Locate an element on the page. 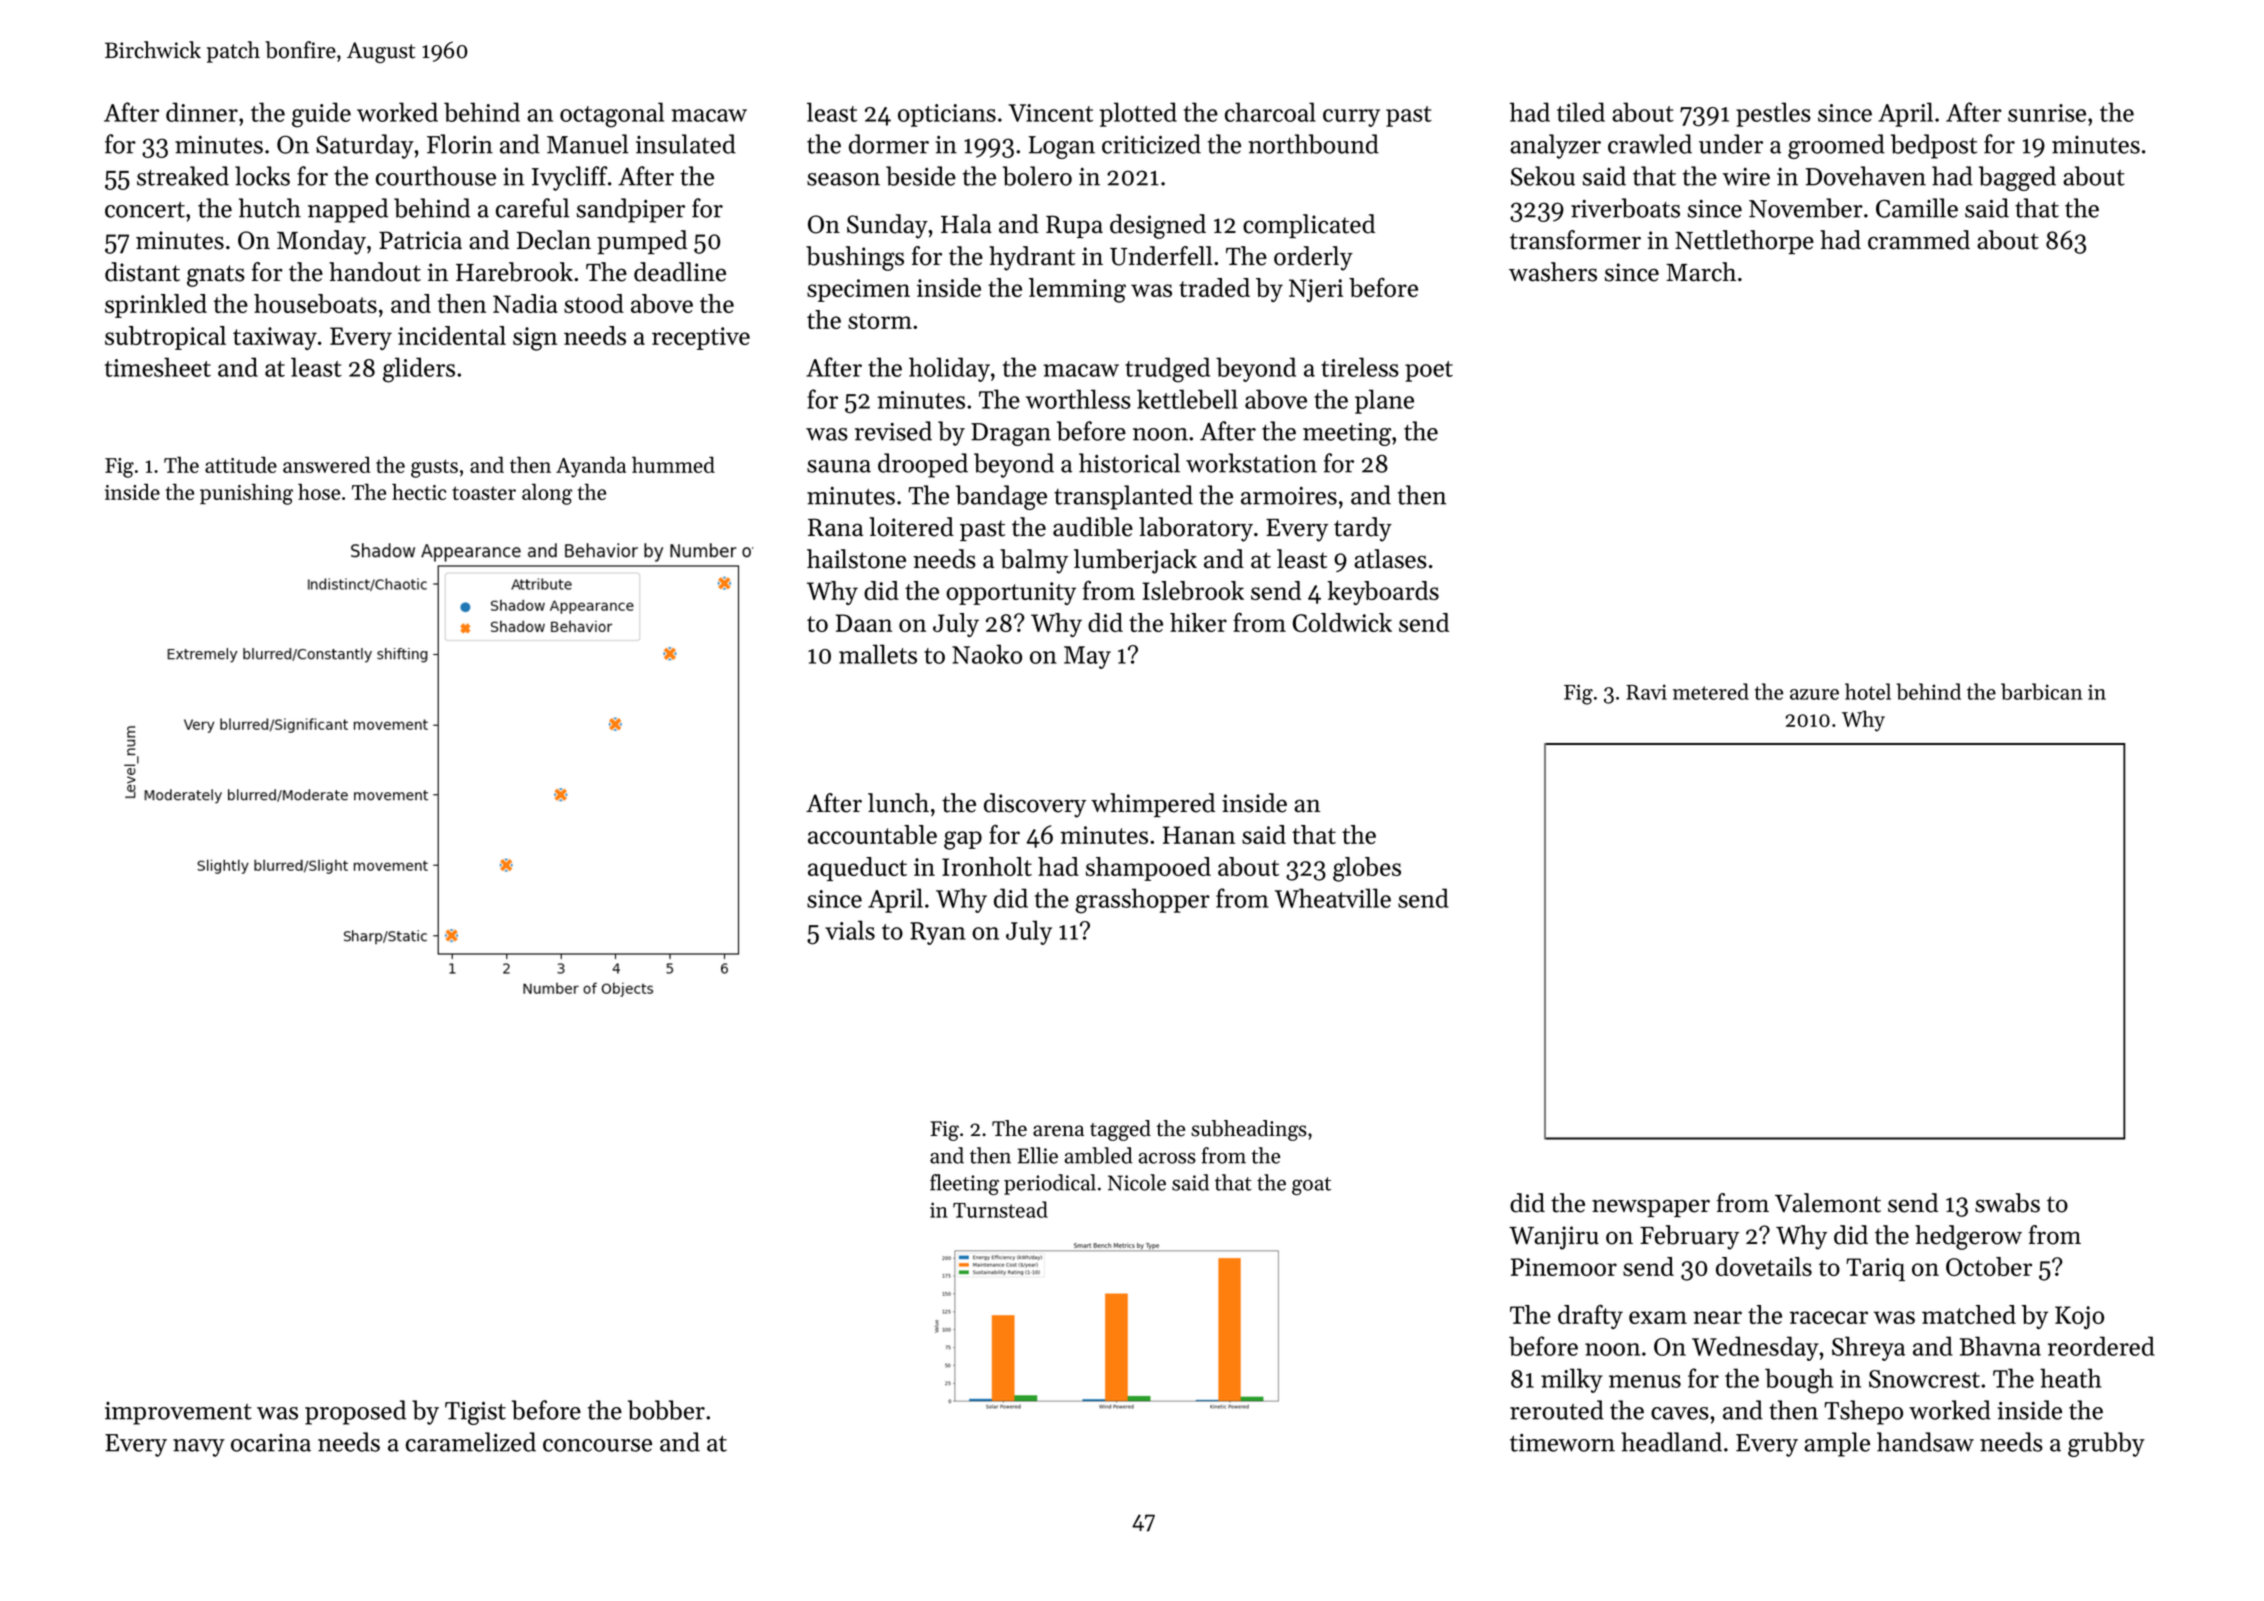 This page has width=2264, height=1601. bobber is located at coordinates (666, 1410).
